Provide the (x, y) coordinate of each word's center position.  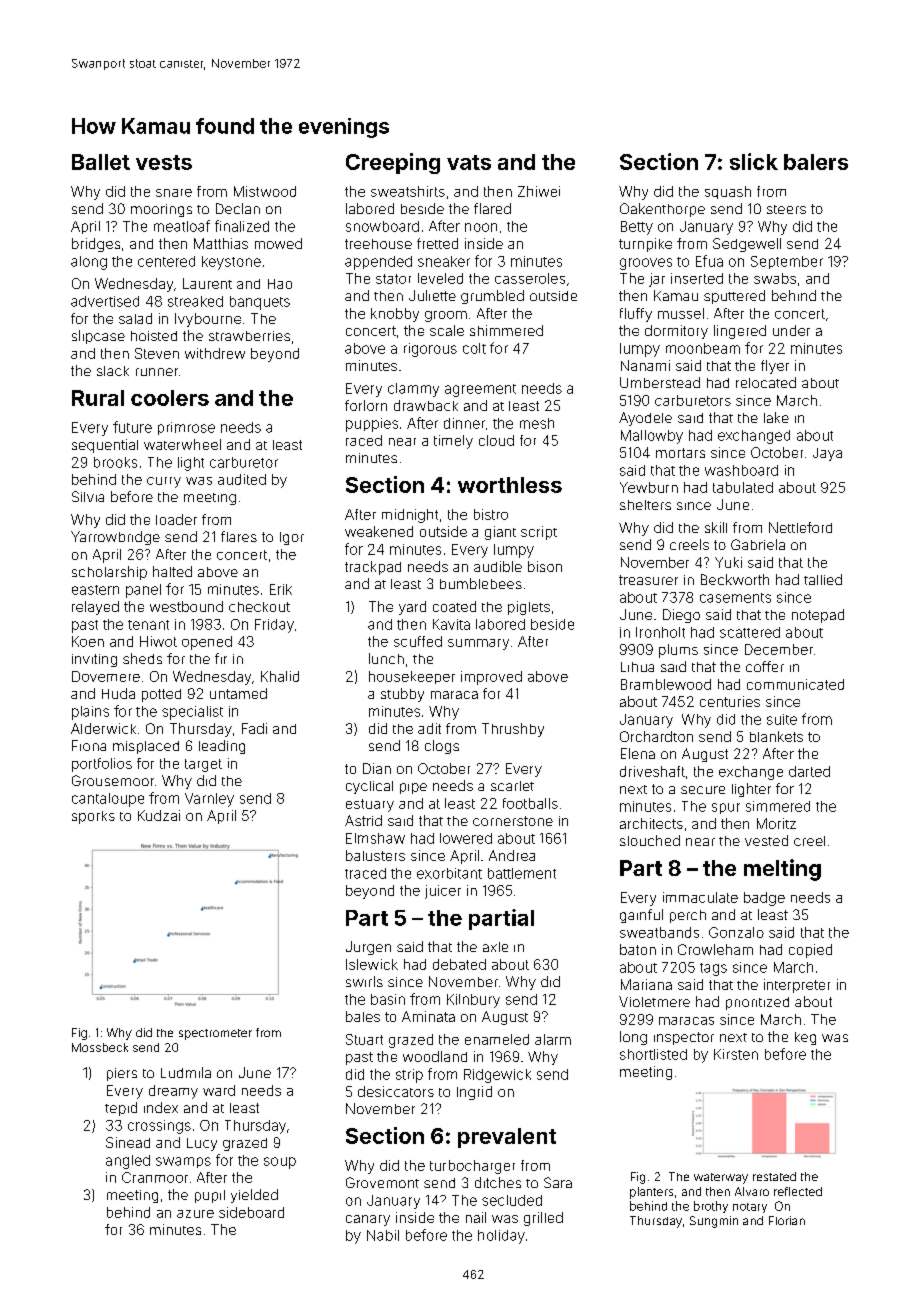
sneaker (444, 261)
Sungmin (714, 1222)
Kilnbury (473, 1001)
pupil (210, 1196)
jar (657, 280)
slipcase (98, 337)
